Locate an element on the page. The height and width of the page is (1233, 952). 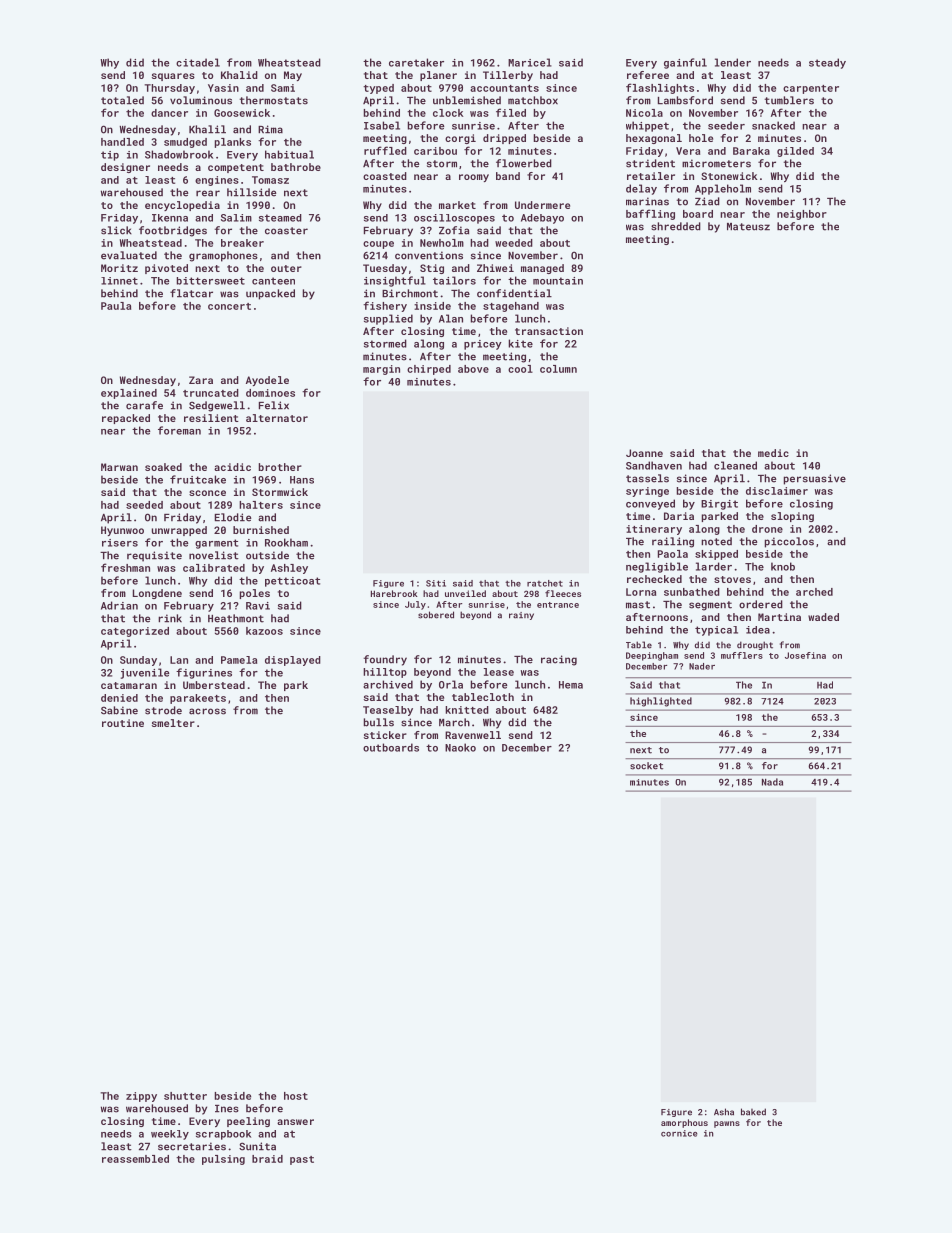
pulsing is located at coordinates (223, 1160).
